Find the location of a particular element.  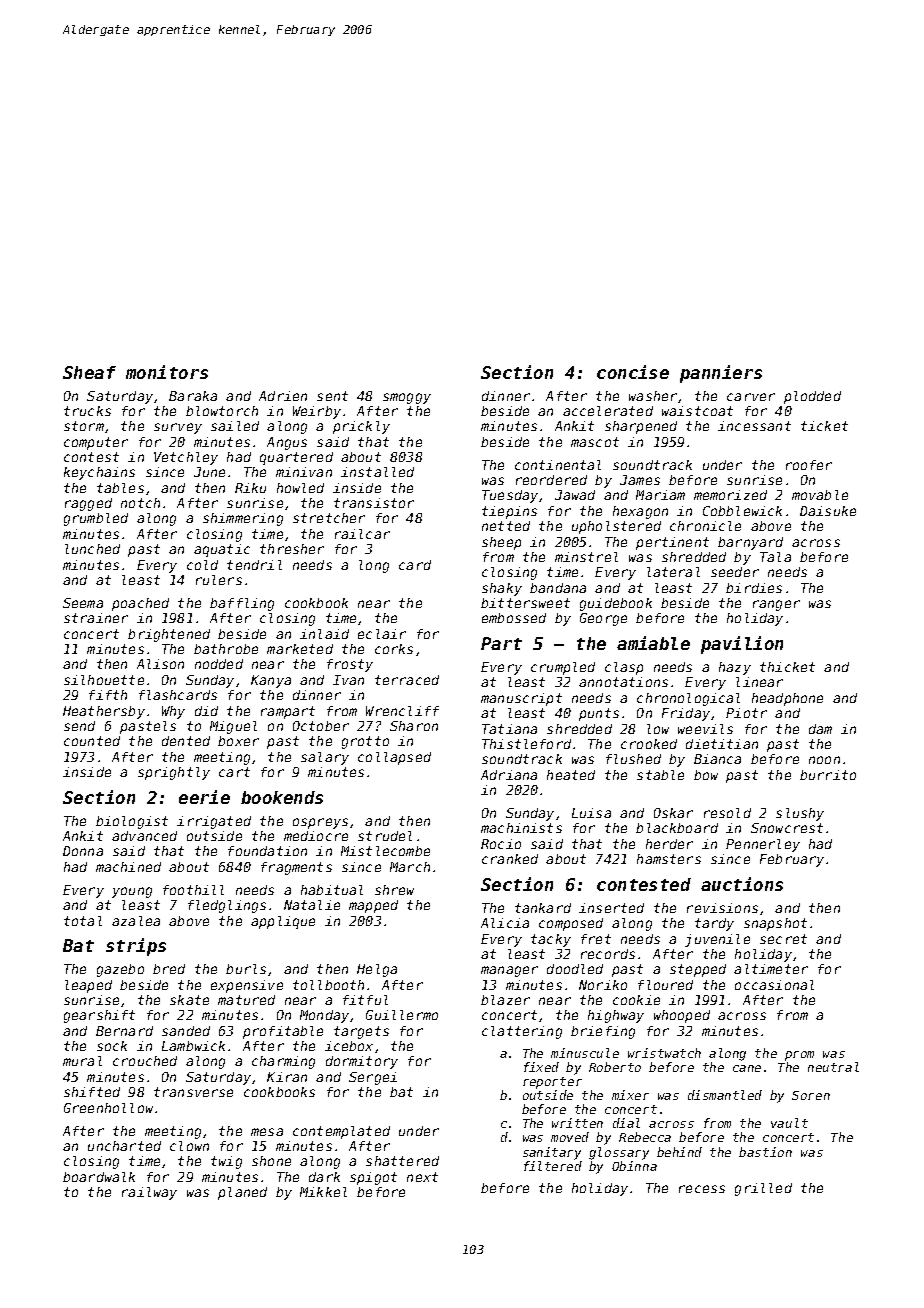

total is located at coordinates (83, 921).
